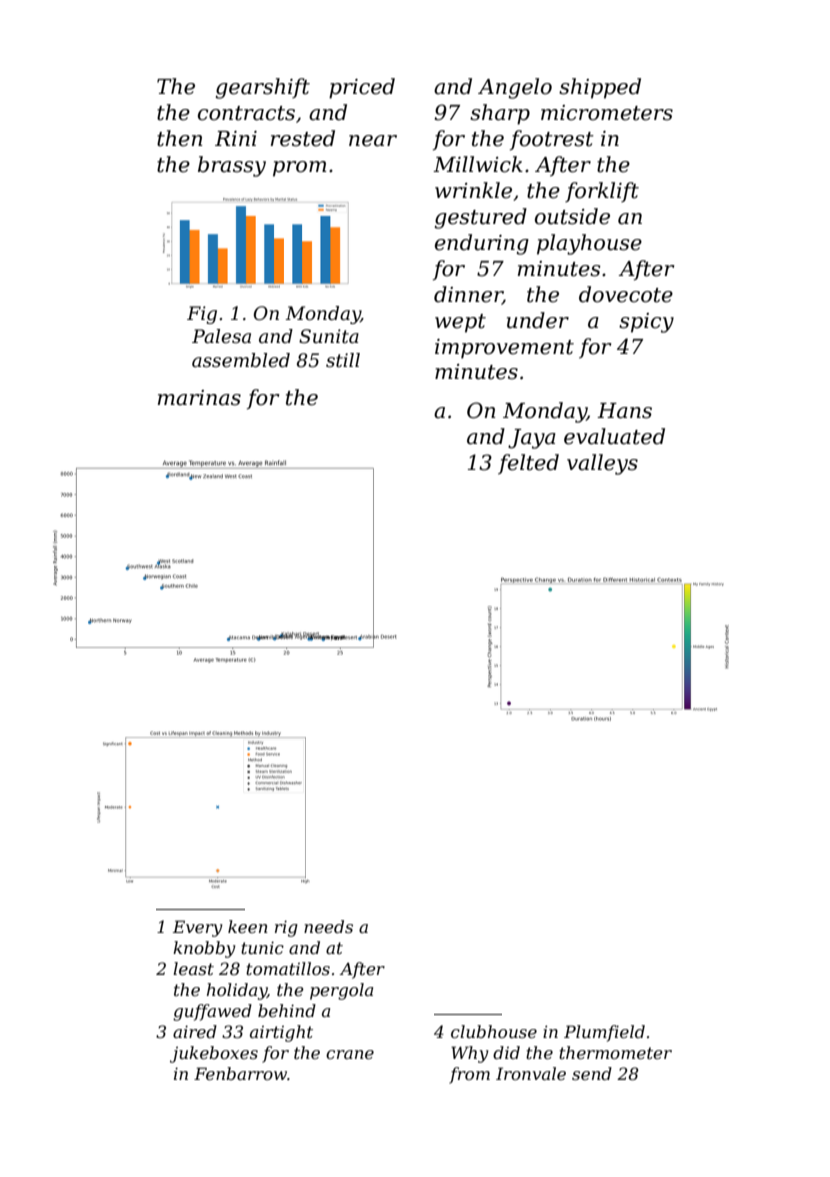 The height and width of the page is (1177, 830). What do you see at coordinates (262, 88) in the page?
I see `gearshift` at bounding box center [262, 88].
